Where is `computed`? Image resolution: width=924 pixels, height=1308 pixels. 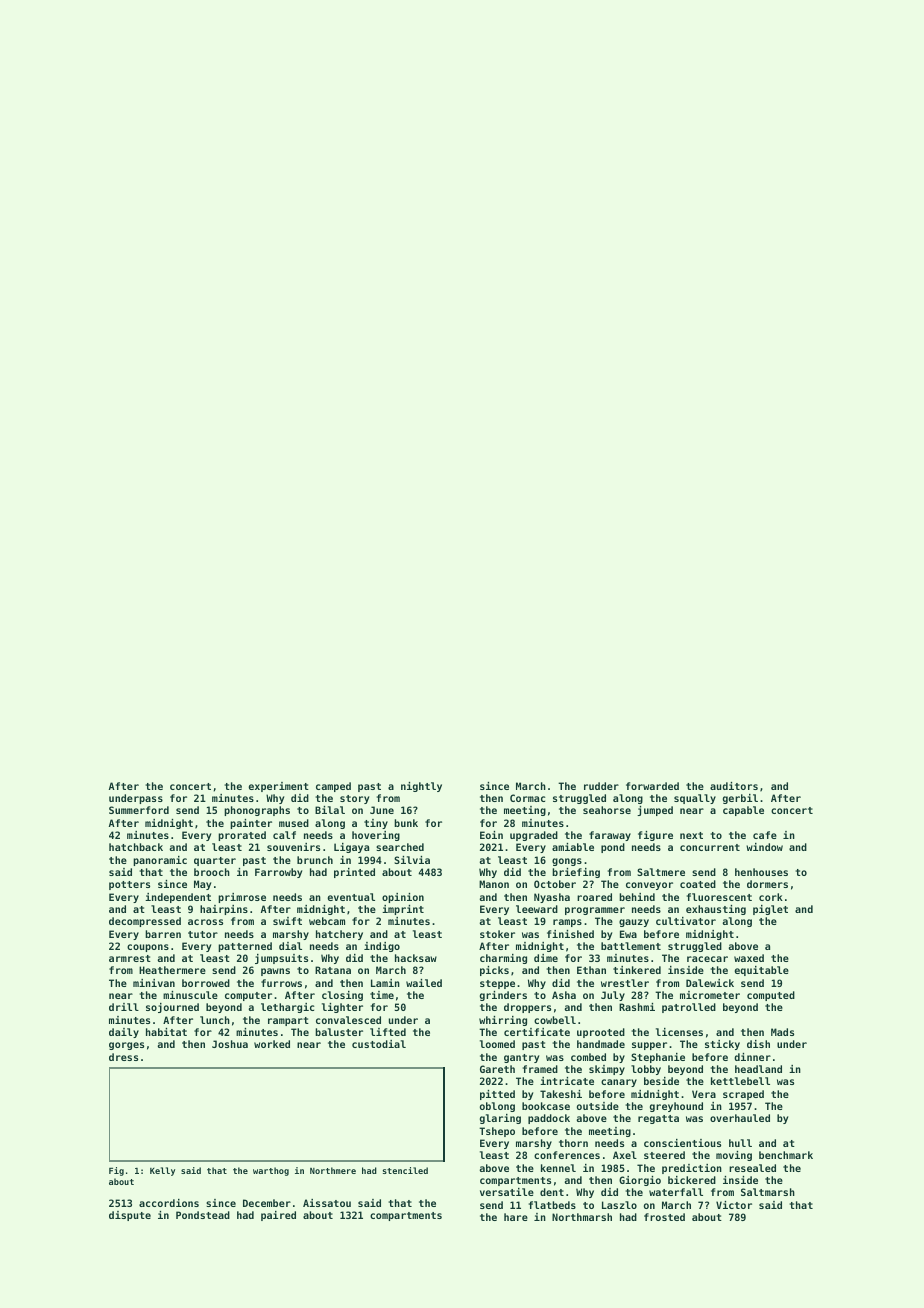 computed is located at coordinates (771, 996).
